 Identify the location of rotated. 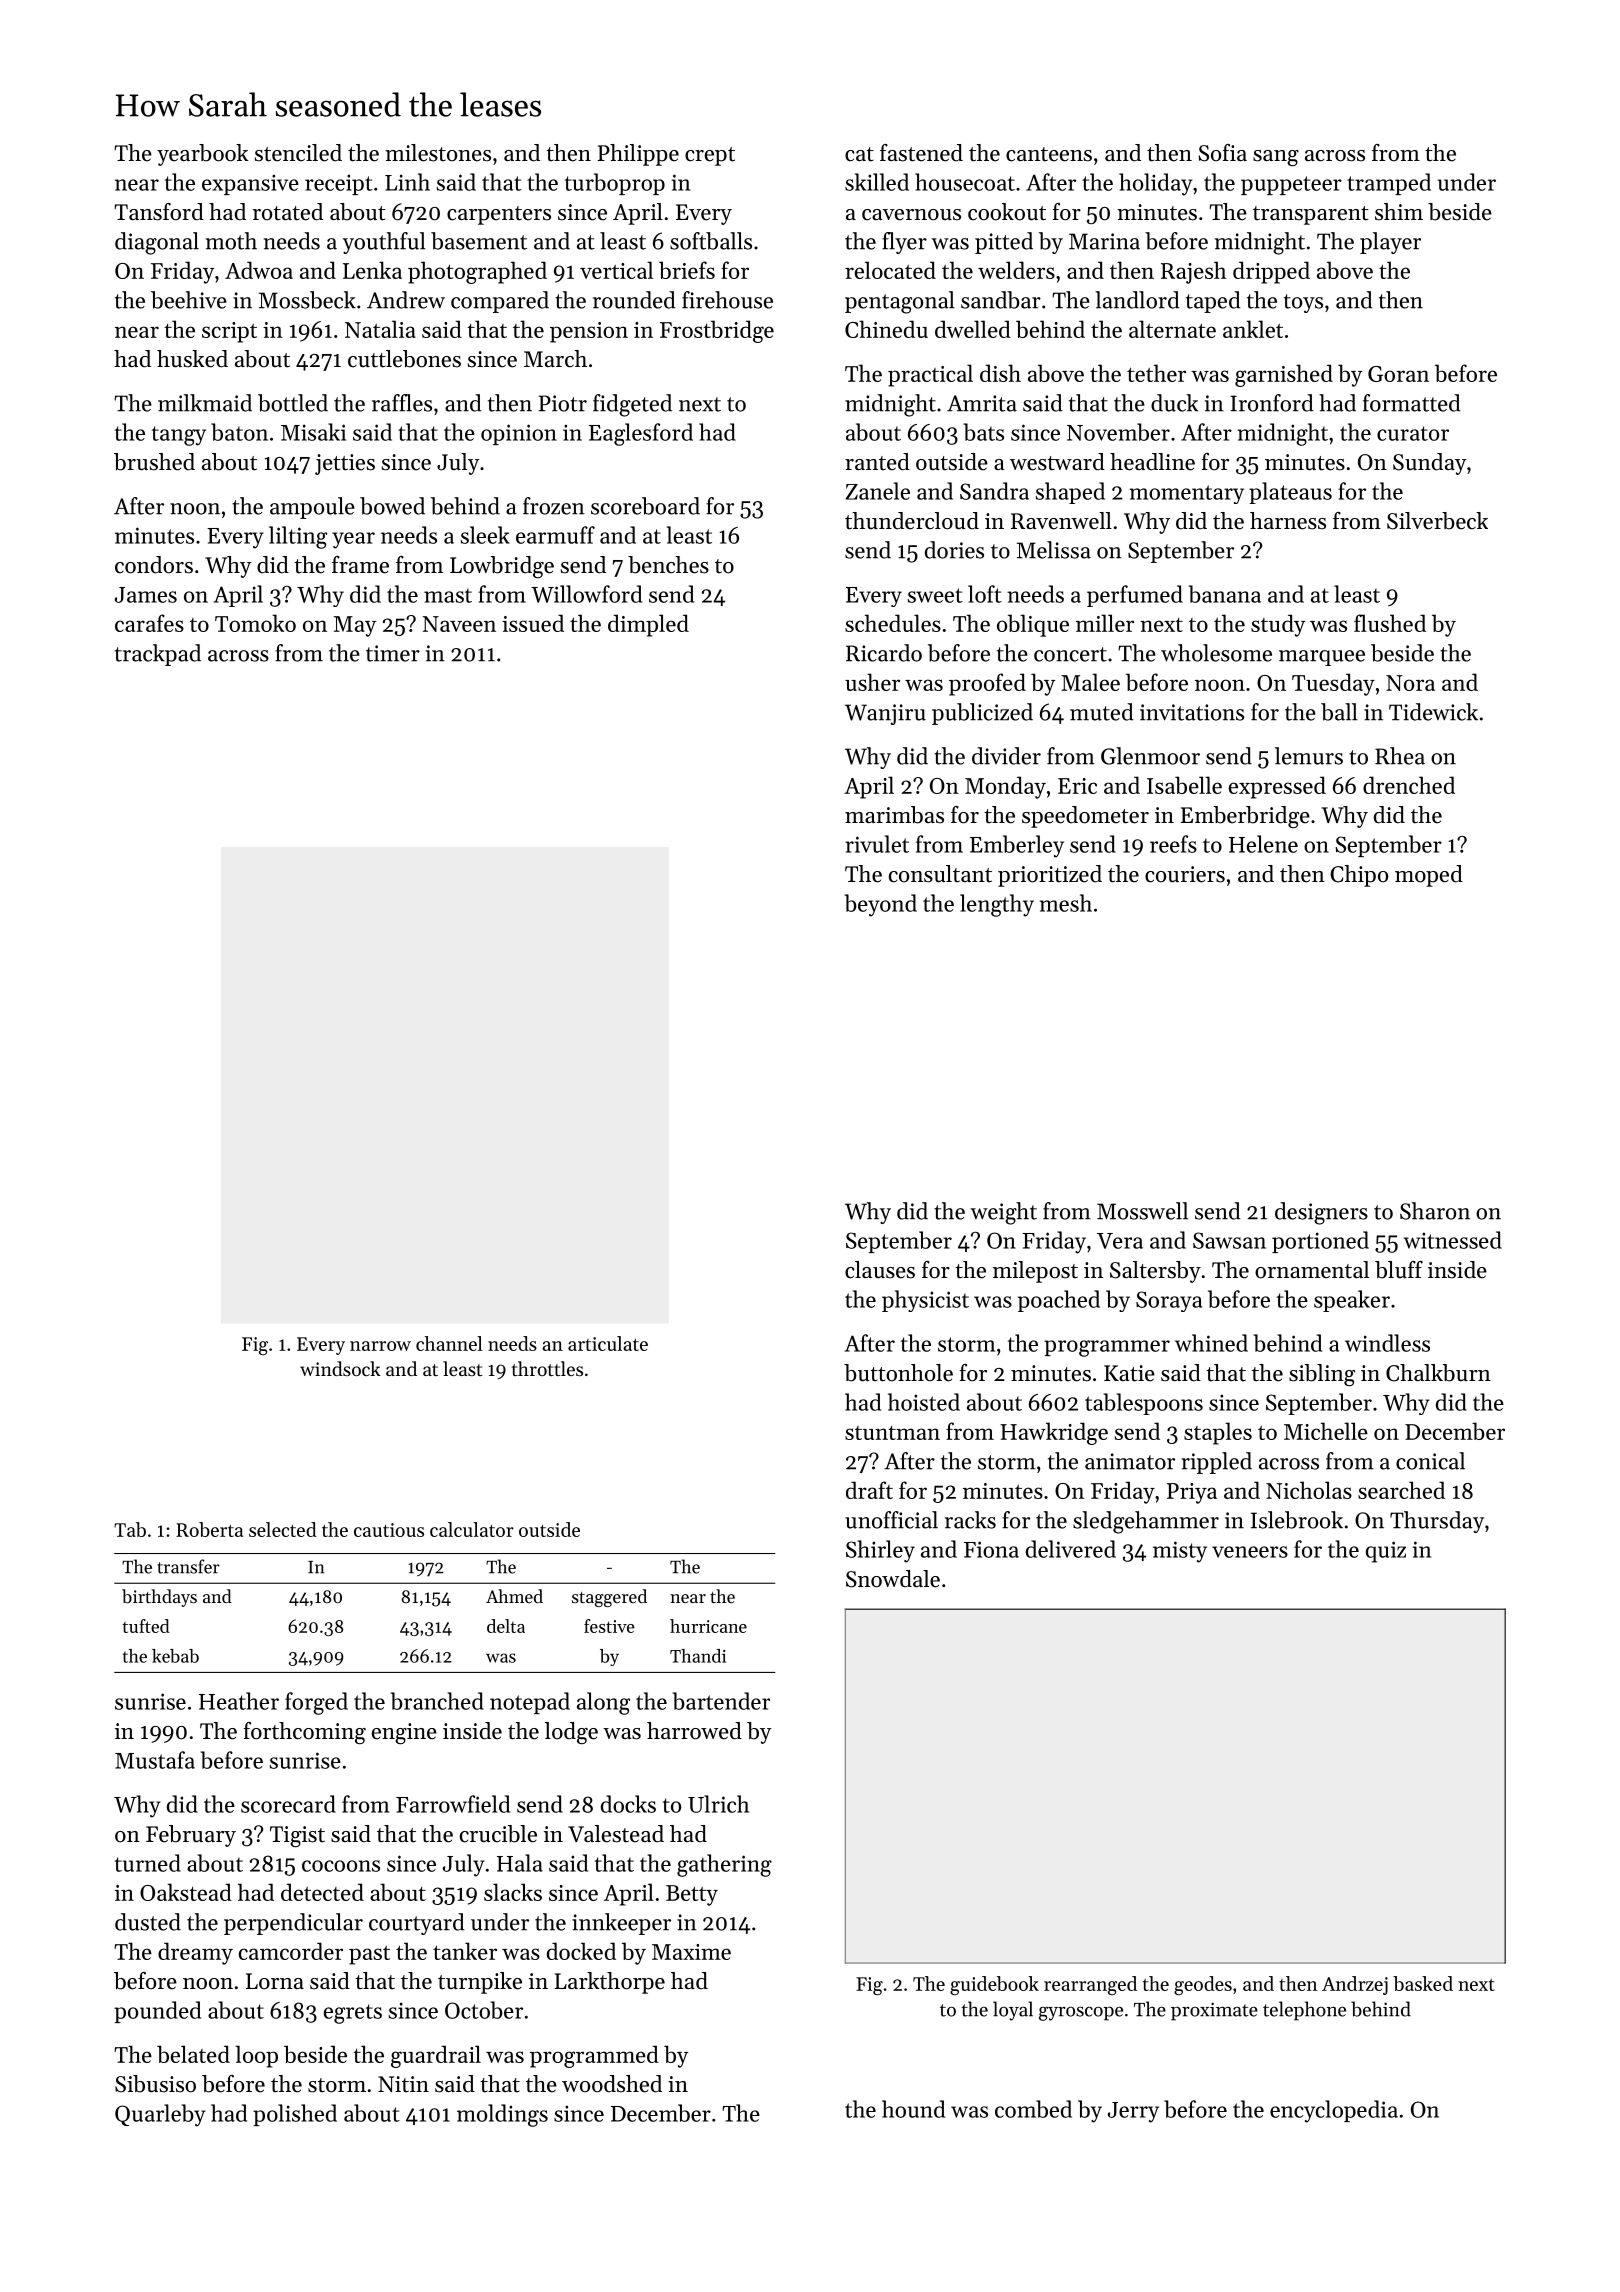
(288, 212).
